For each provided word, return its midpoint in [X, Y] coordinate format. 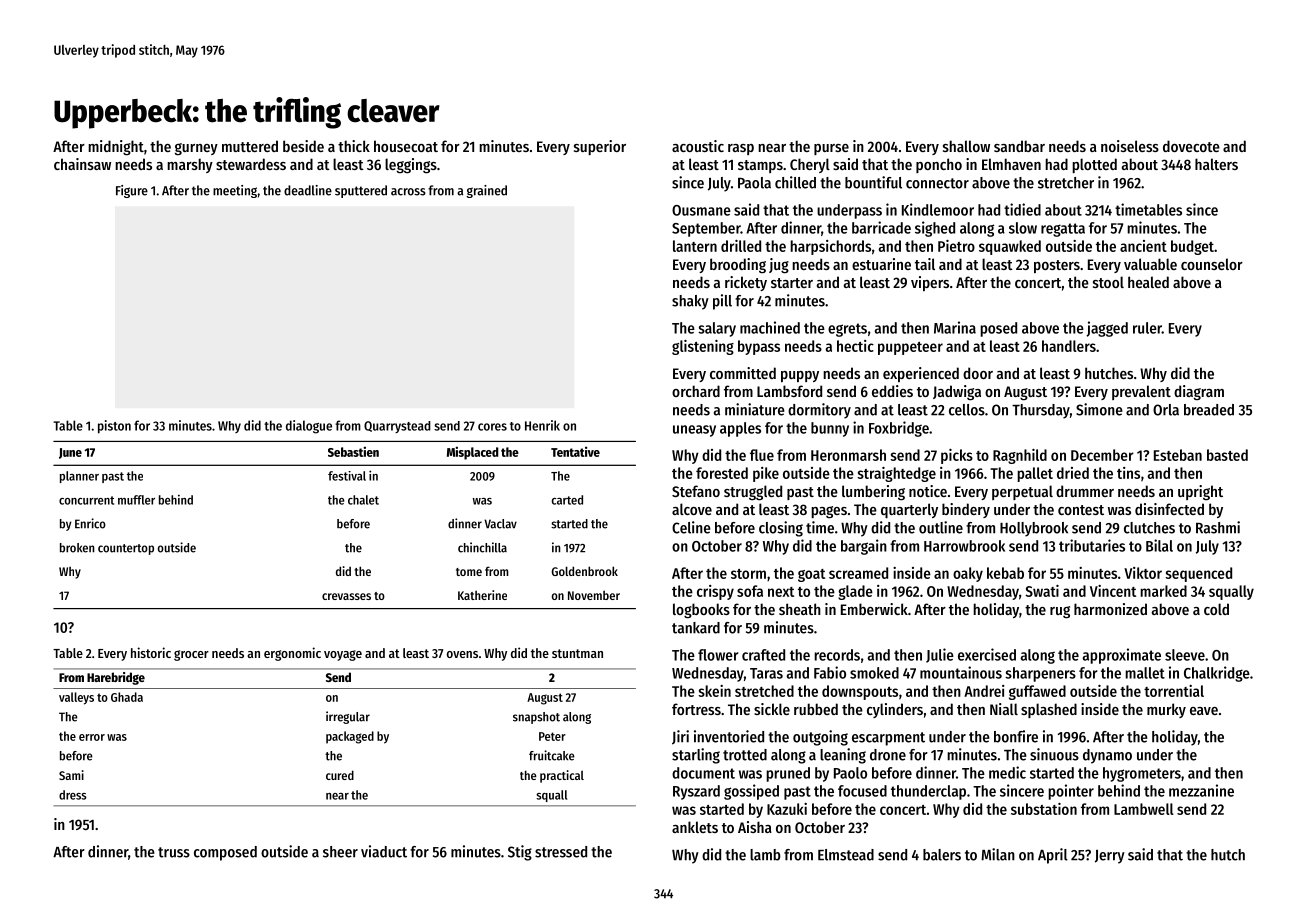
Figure [132, 191]
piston [114, 427]
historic [151, 652]
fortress [696, 709]
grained [486, 191]
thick [354, 146]
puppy [800, 376]
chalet [363, 500]
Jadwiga [957, 393]
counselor [1212, 264]
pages [829, 512]
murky [1166, 710]
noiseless [1130, 146]
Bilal [1159, 545]
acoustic [698, 146]
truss [174, 852]
